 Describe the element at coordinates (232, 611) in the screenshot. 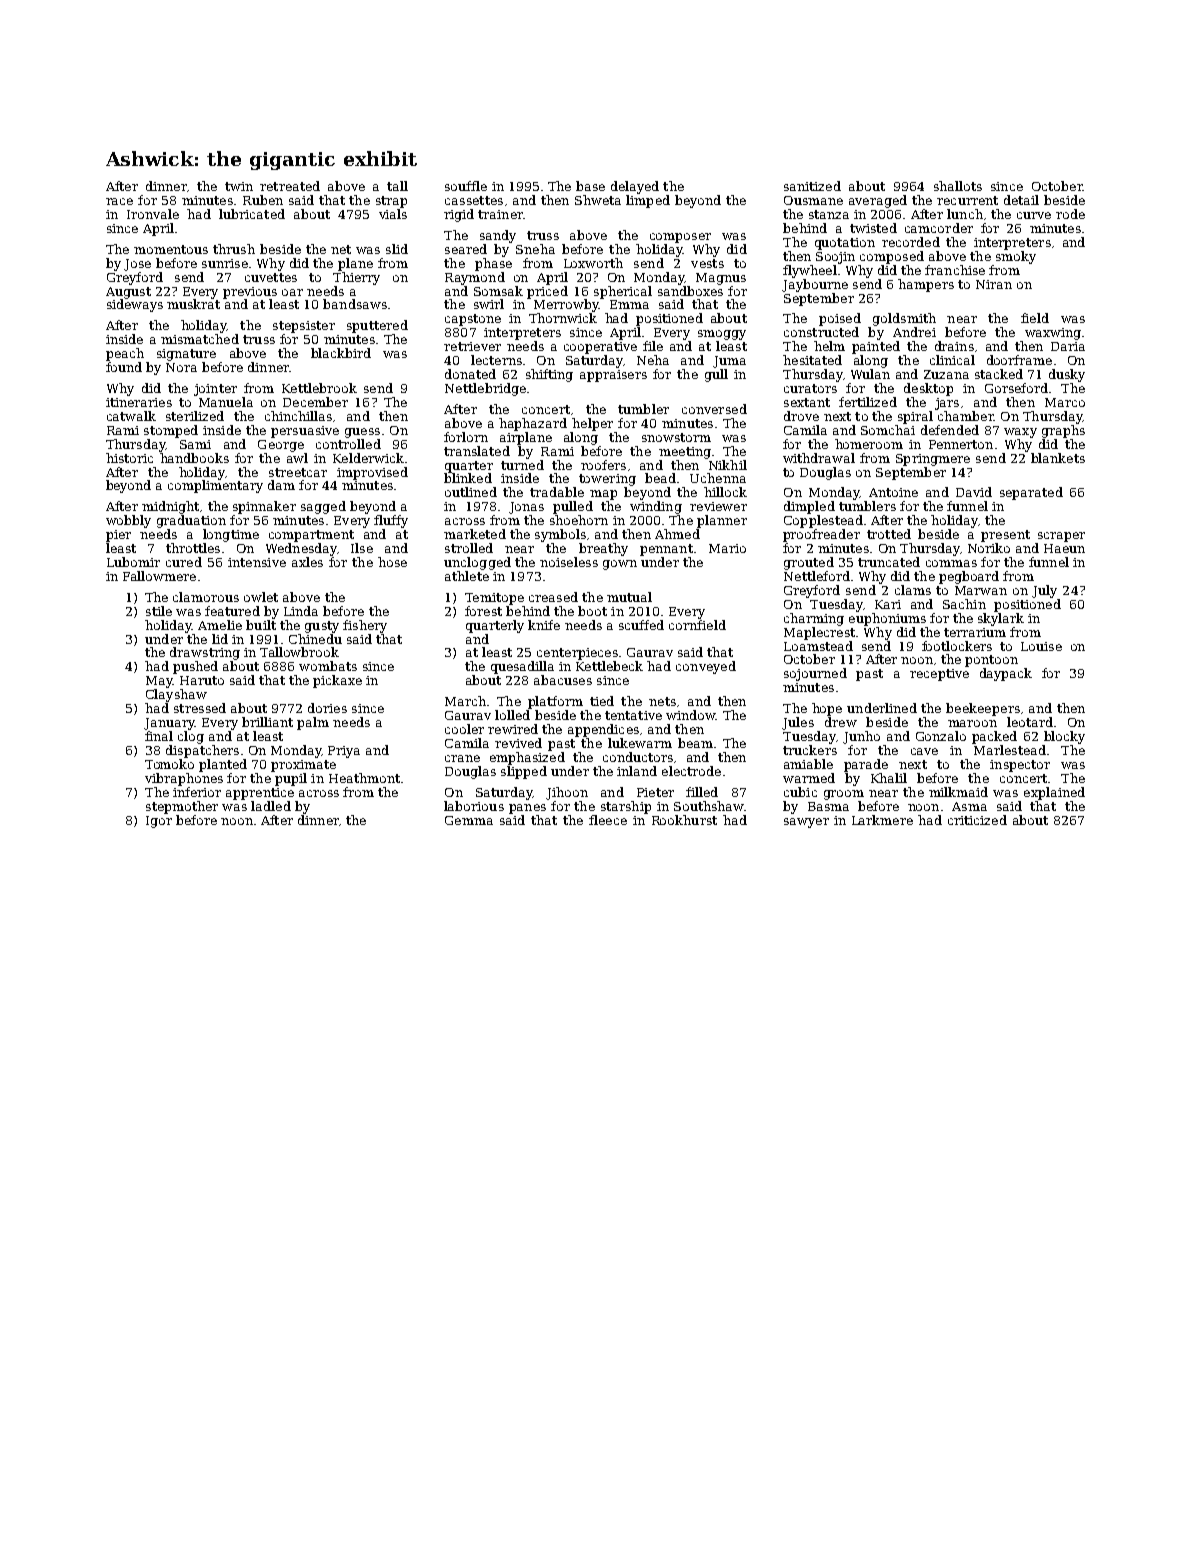

I see `featured` at that location.
